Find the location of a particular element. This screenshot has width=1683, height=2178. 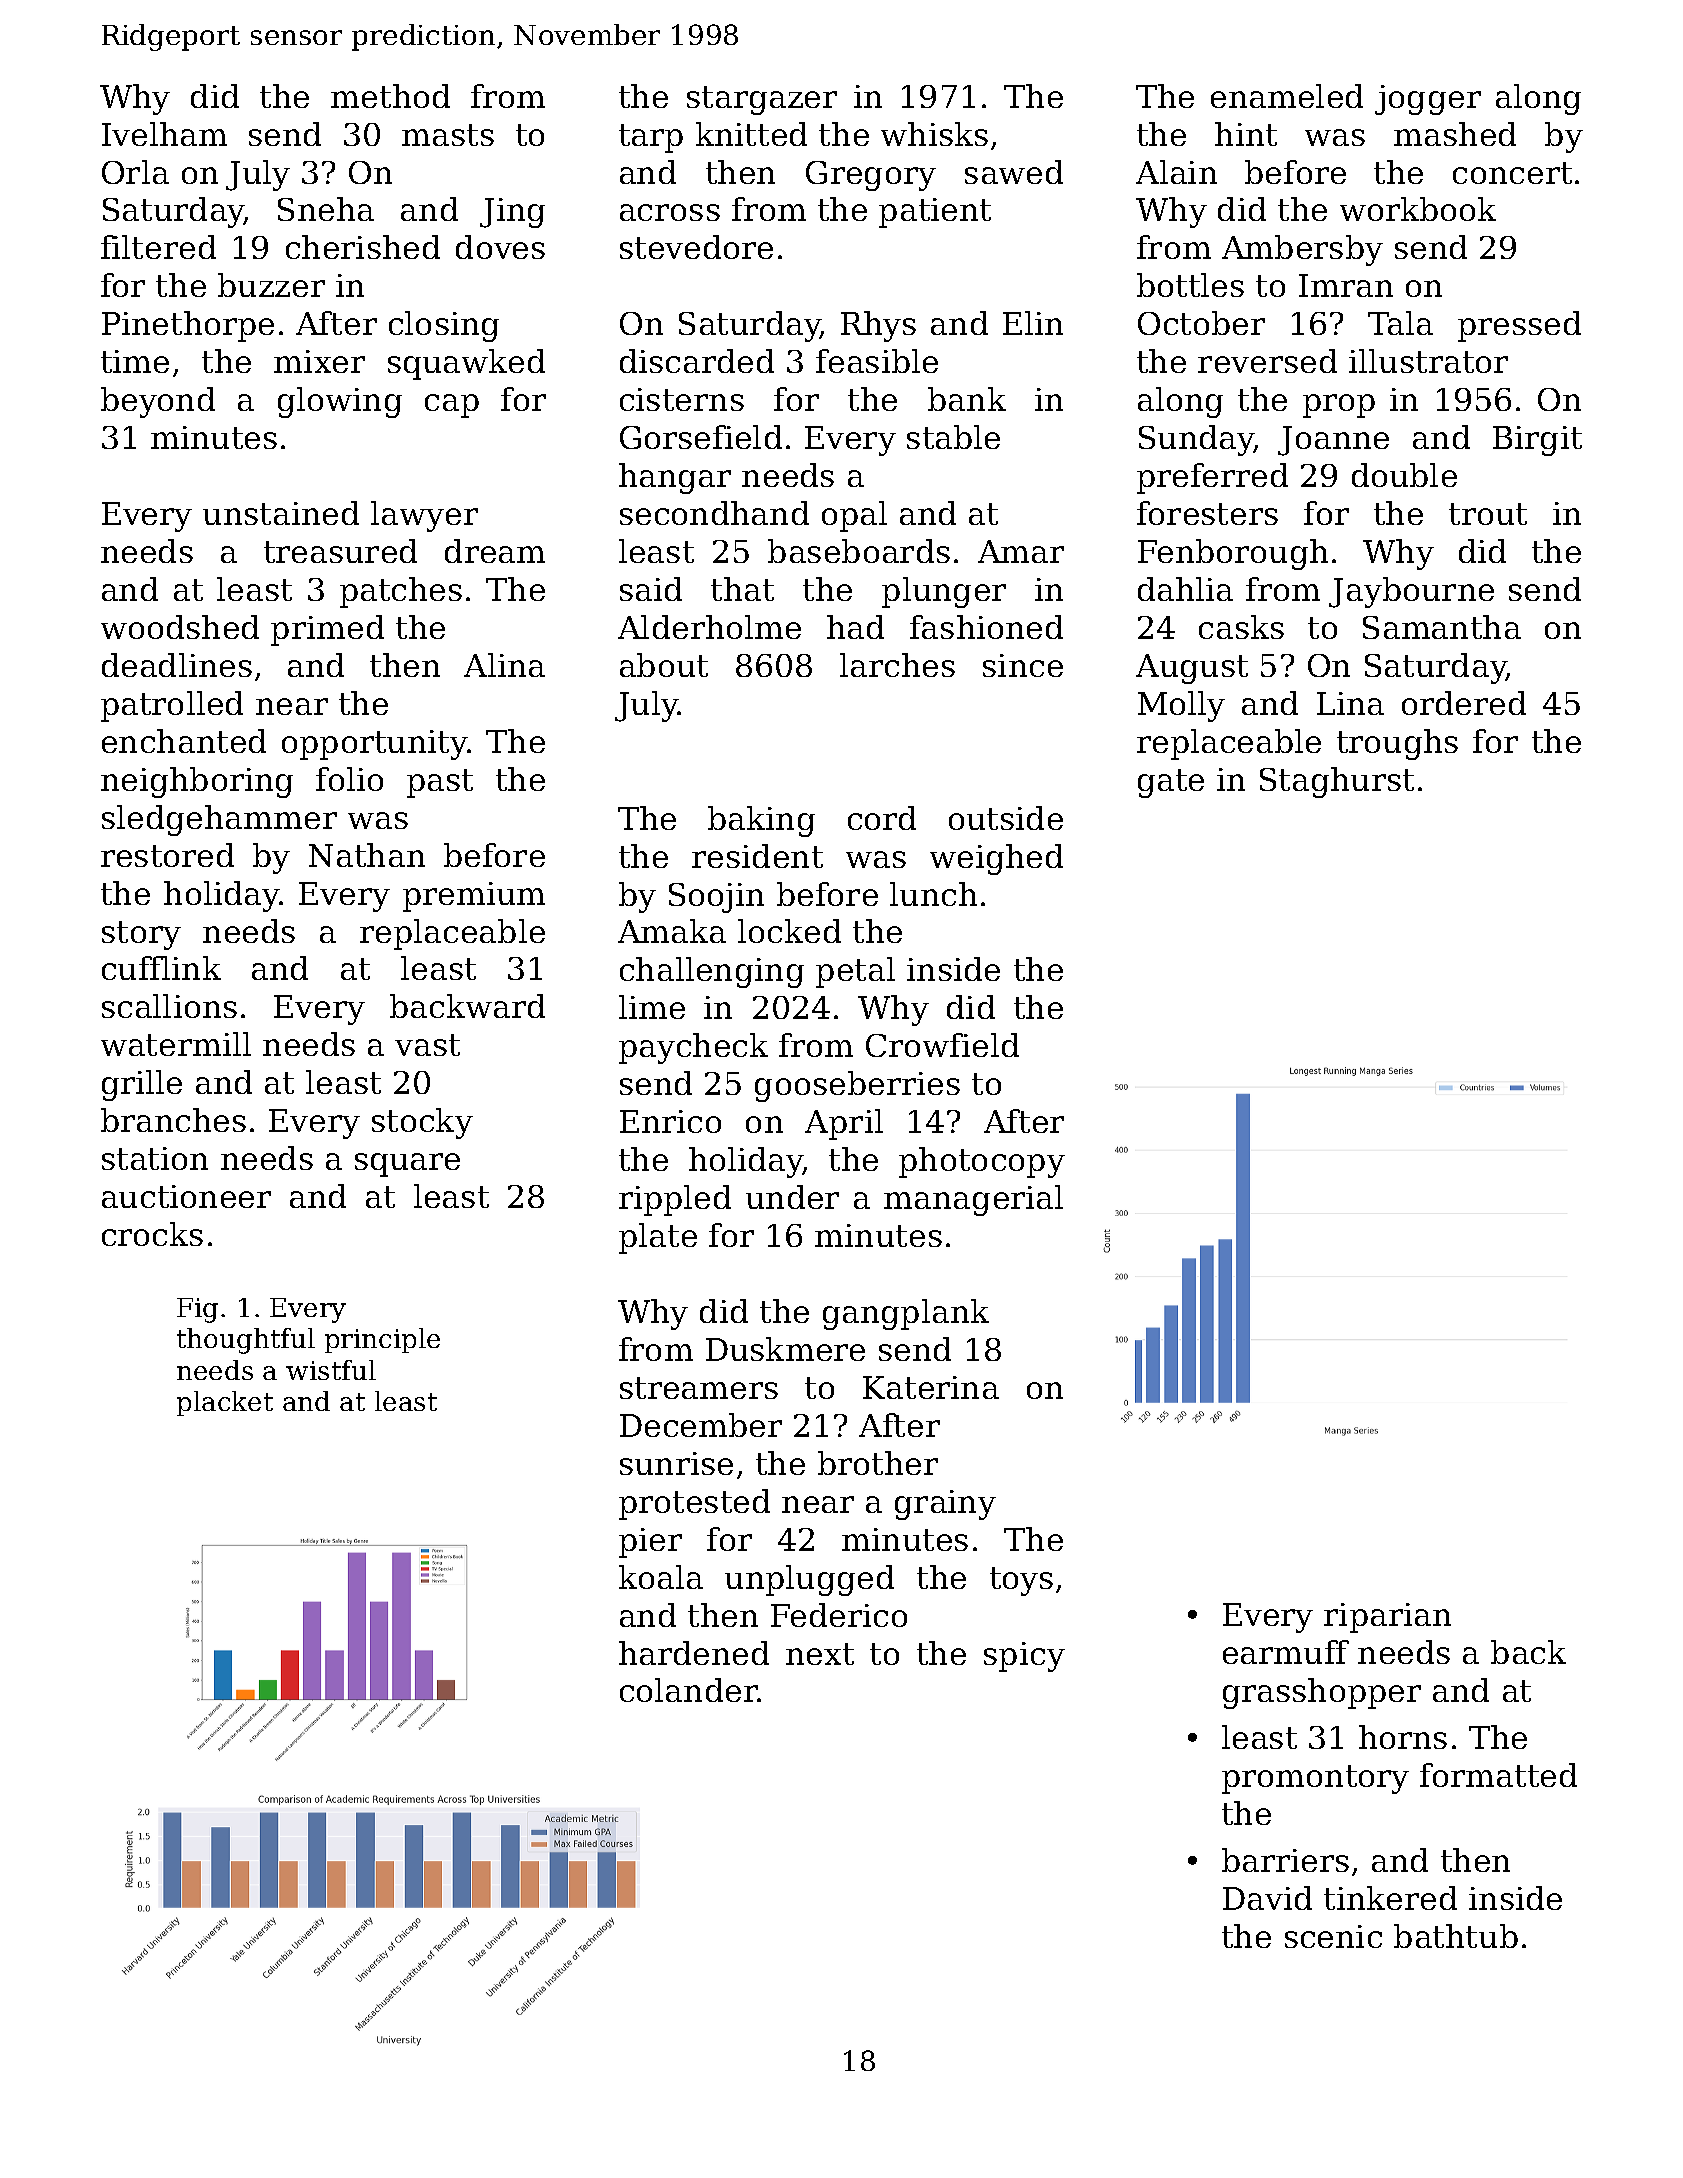

Staghurst is located at coordinates (1337, 782).
